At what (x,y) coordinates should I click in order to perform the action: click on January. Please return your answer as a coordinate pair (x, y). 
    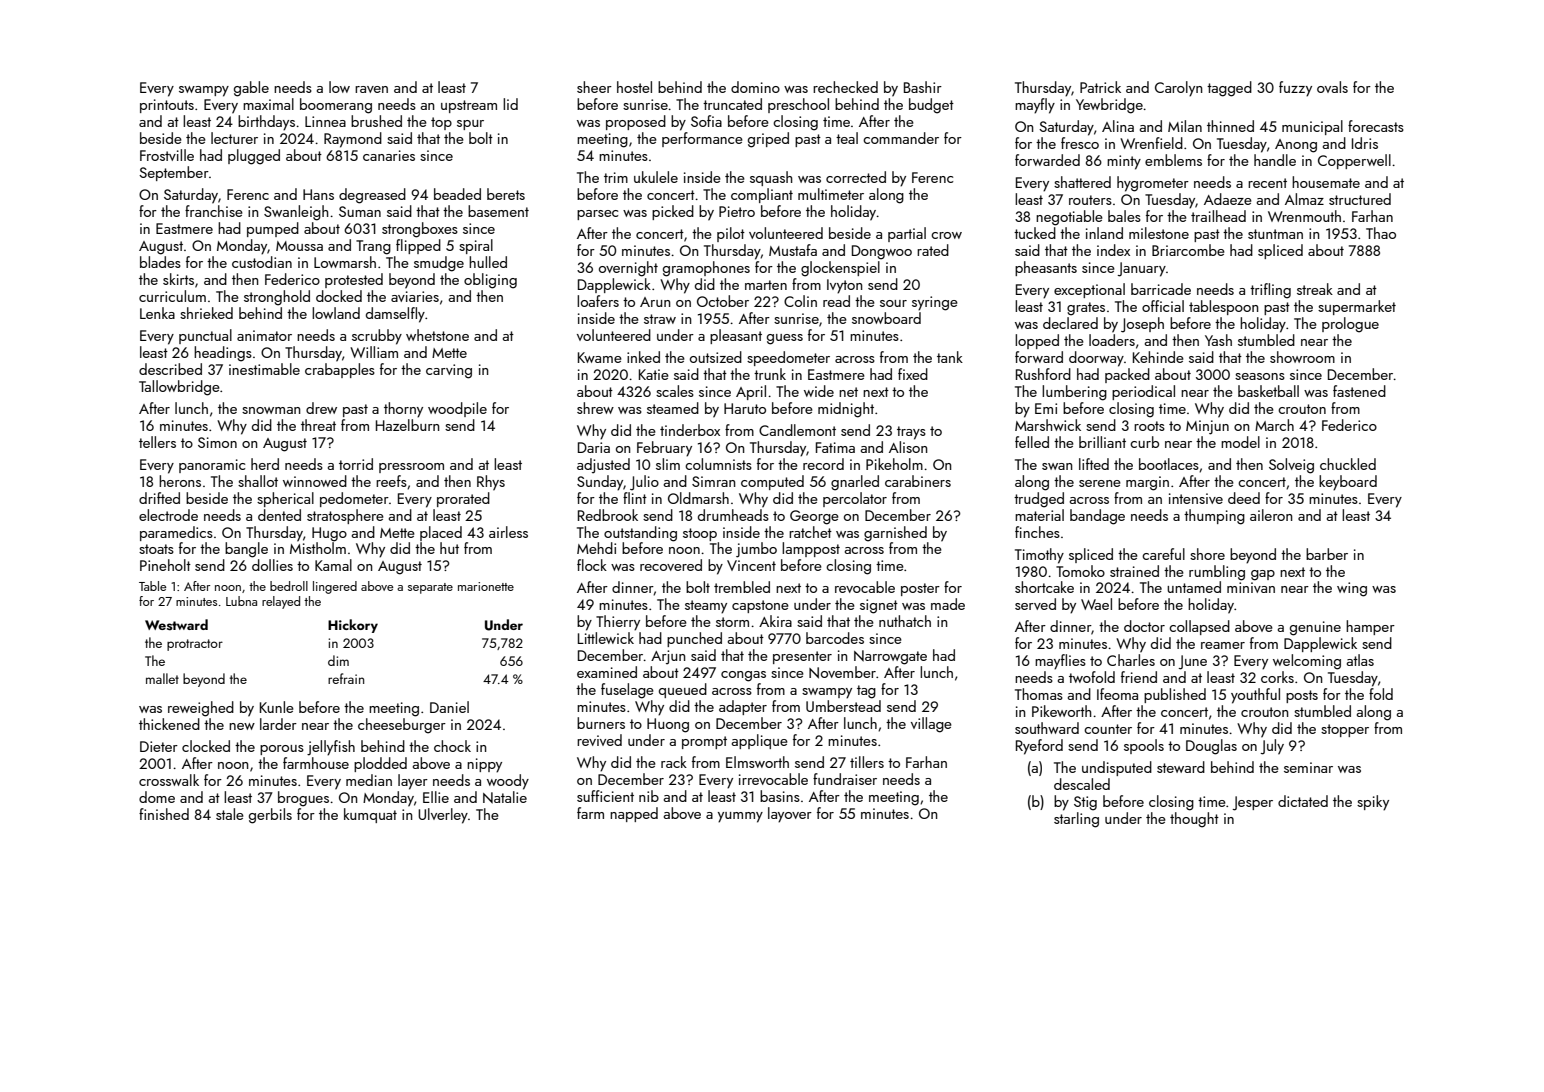
    Looking at the image, I should click on (1142, 269).
